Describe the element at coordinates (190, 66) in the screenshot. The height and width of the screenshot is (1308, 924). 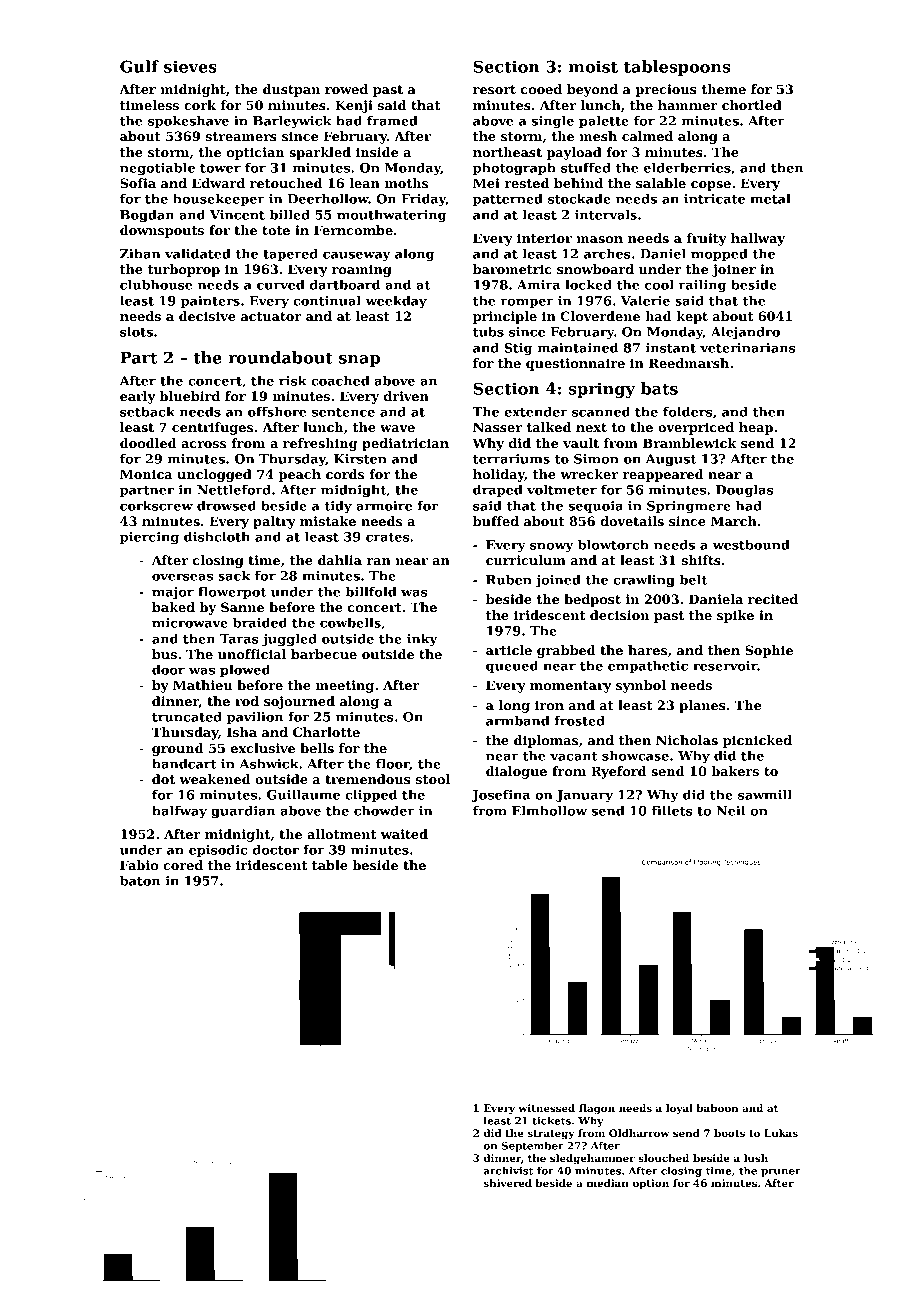
I see `sieves` at that location.
